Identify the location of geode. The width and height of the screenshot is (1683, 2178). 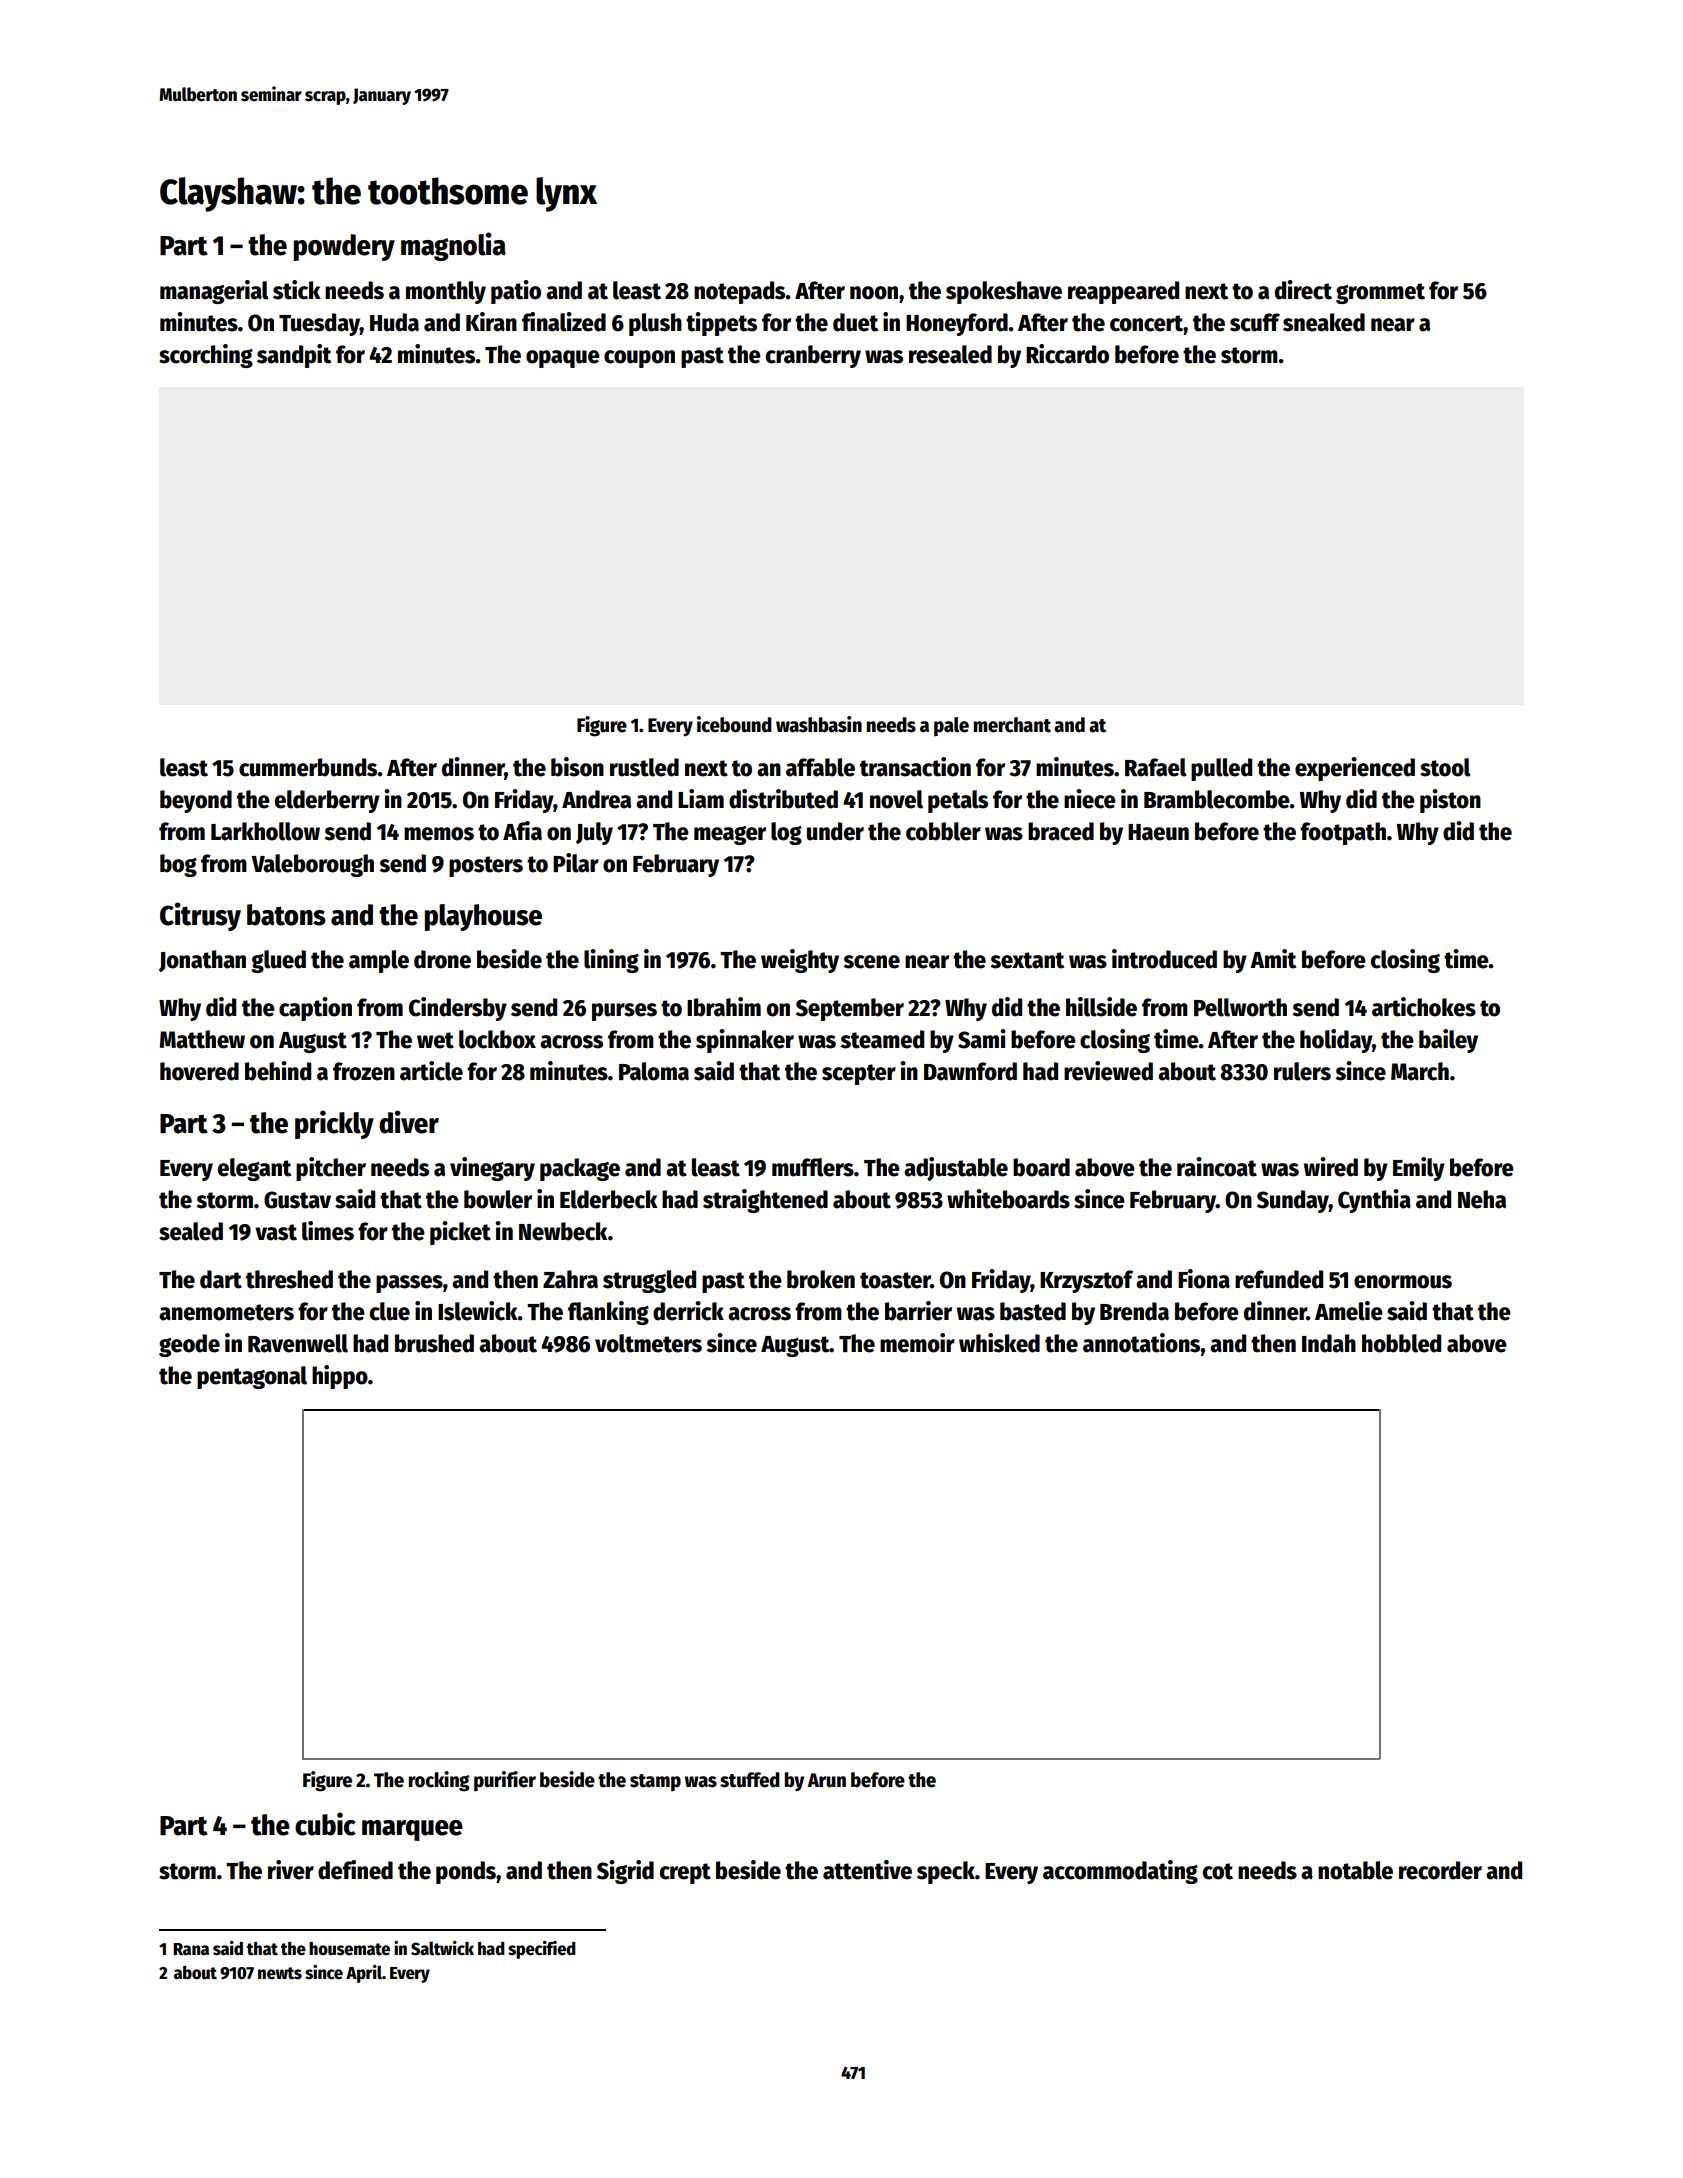
(189, 1345).
